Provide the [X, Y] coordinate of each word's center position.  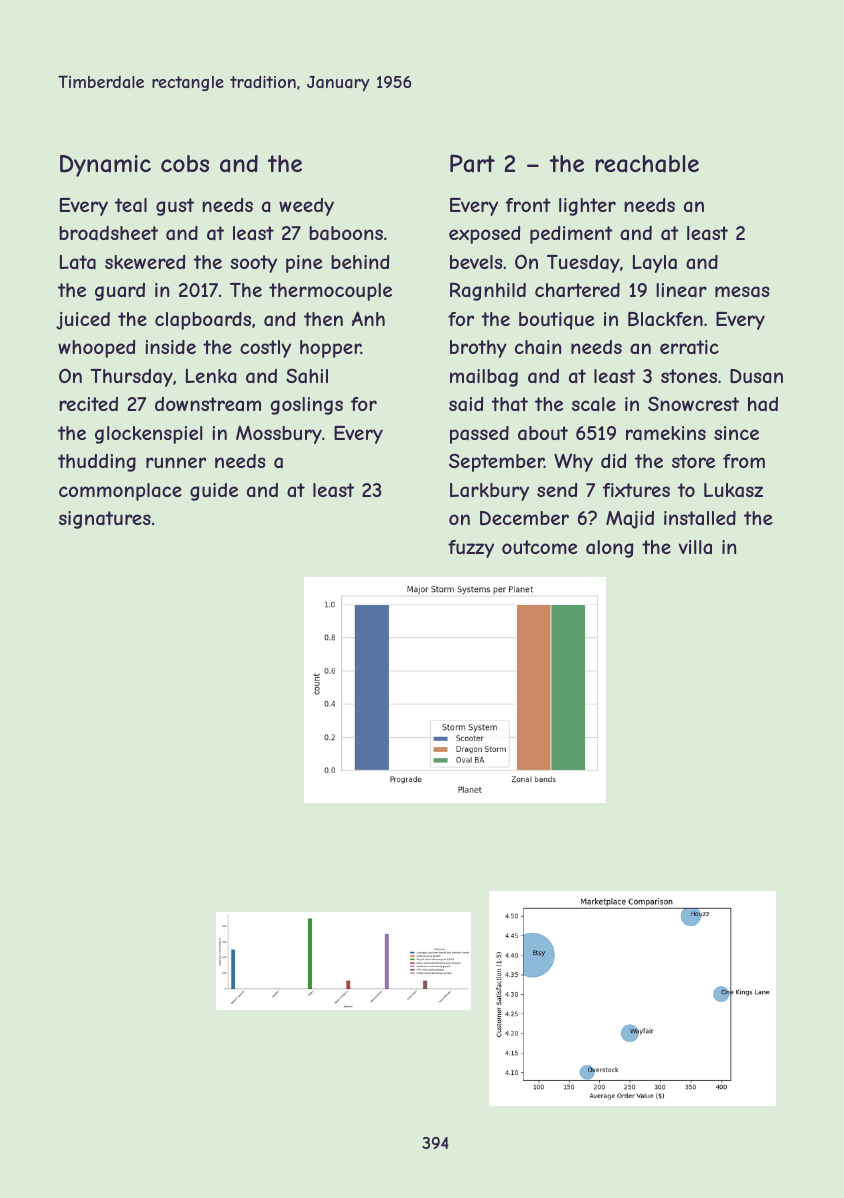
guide [214, 492]
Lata [78, 262]
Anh [368, 318]
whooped [96, 349]
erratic [689, 347]
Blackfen [665, 319]
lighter [587, 207]
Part [472, 163]
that [509, 404]
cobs [185, 163]
